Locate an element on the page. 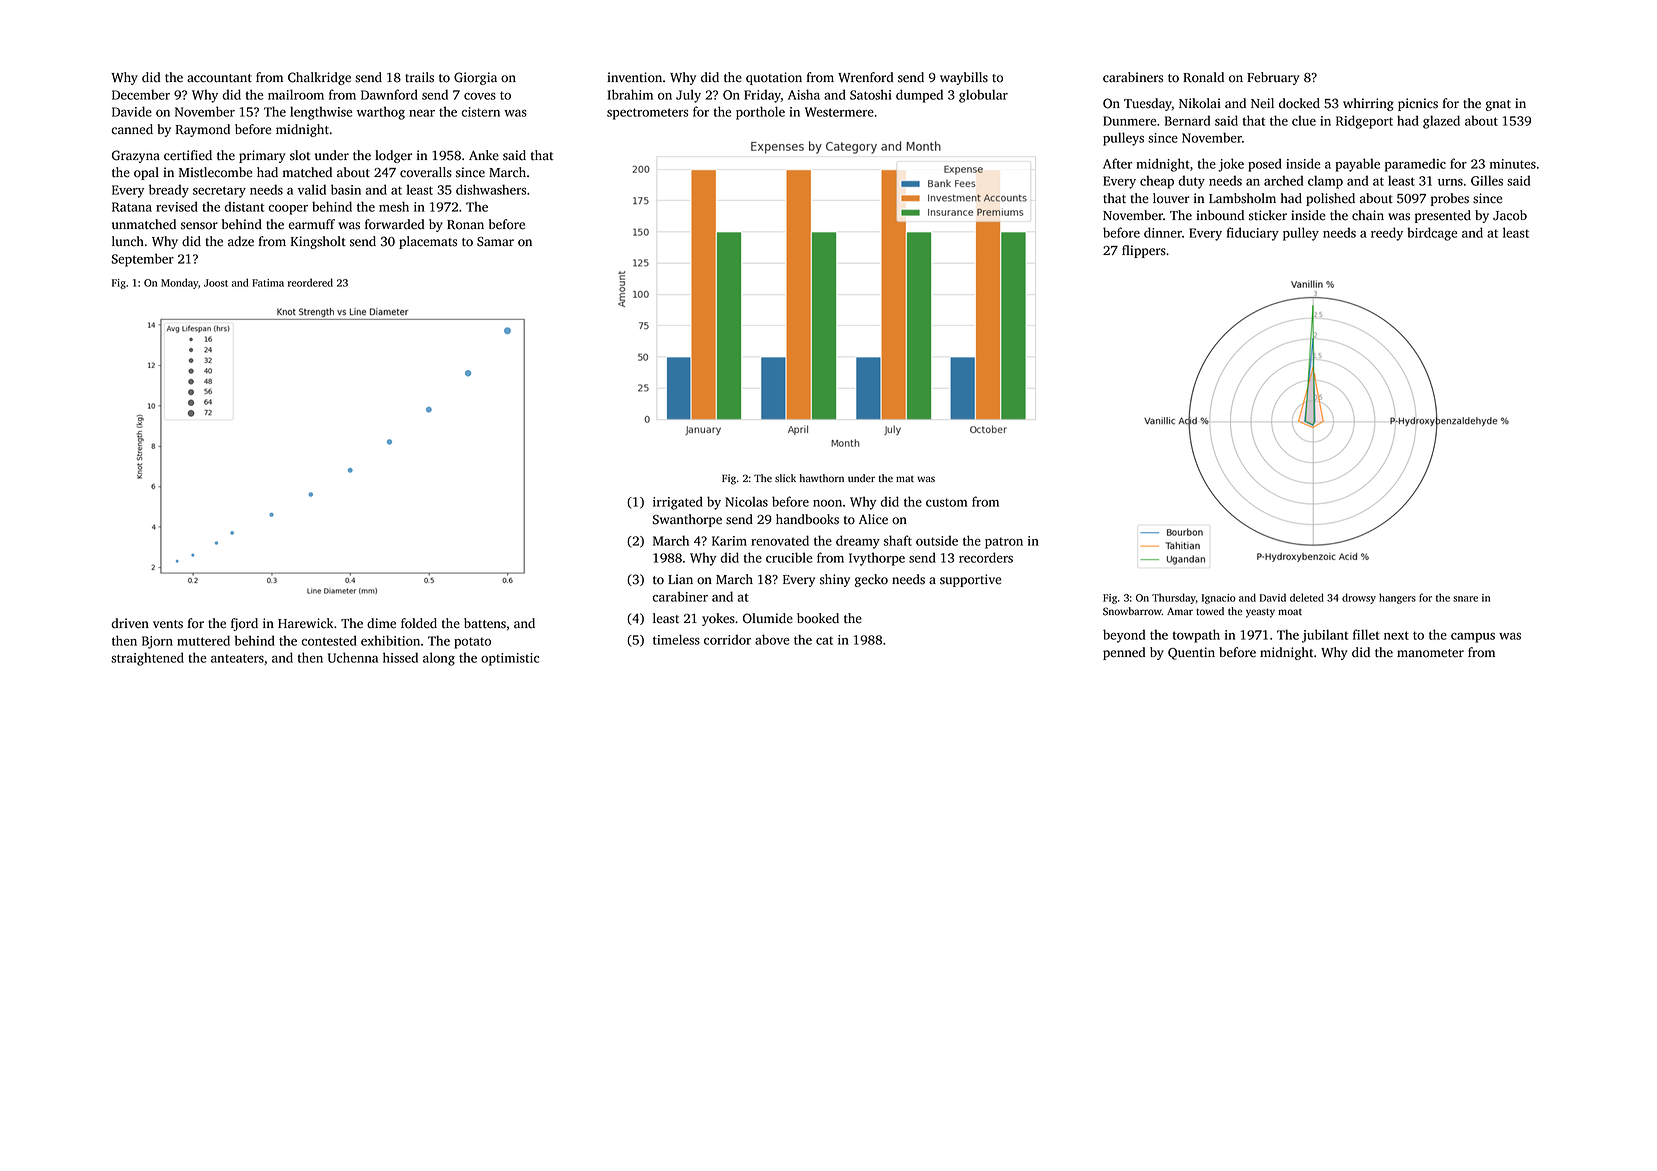 The image size is (1657, 1171). Neil is located at coordinates (1262, 103).
